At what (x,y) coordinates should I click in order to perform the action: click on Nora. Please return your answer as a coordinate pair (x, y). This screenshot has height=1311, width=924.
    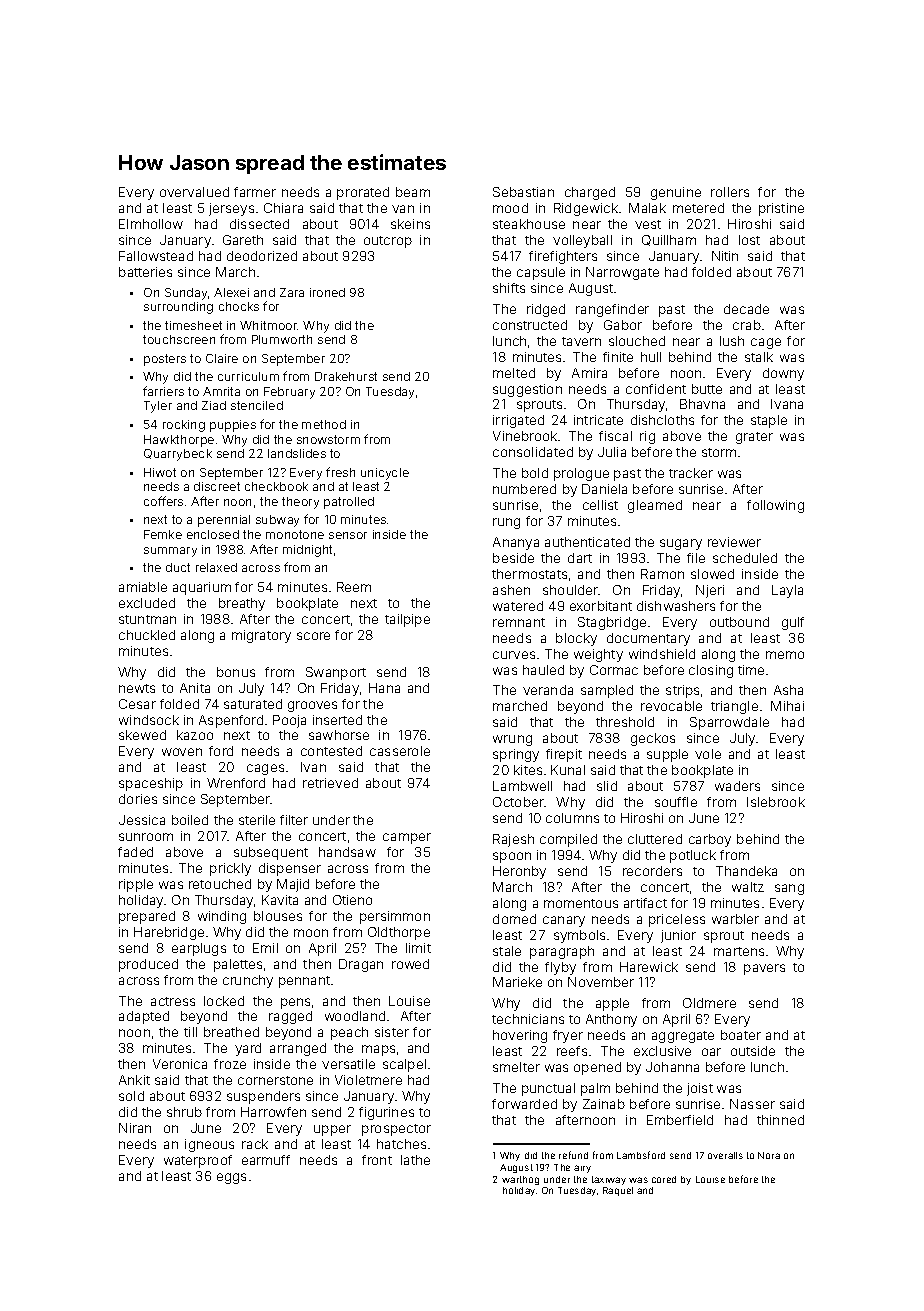
    Looking at the image, I should click on (769, 1155).
